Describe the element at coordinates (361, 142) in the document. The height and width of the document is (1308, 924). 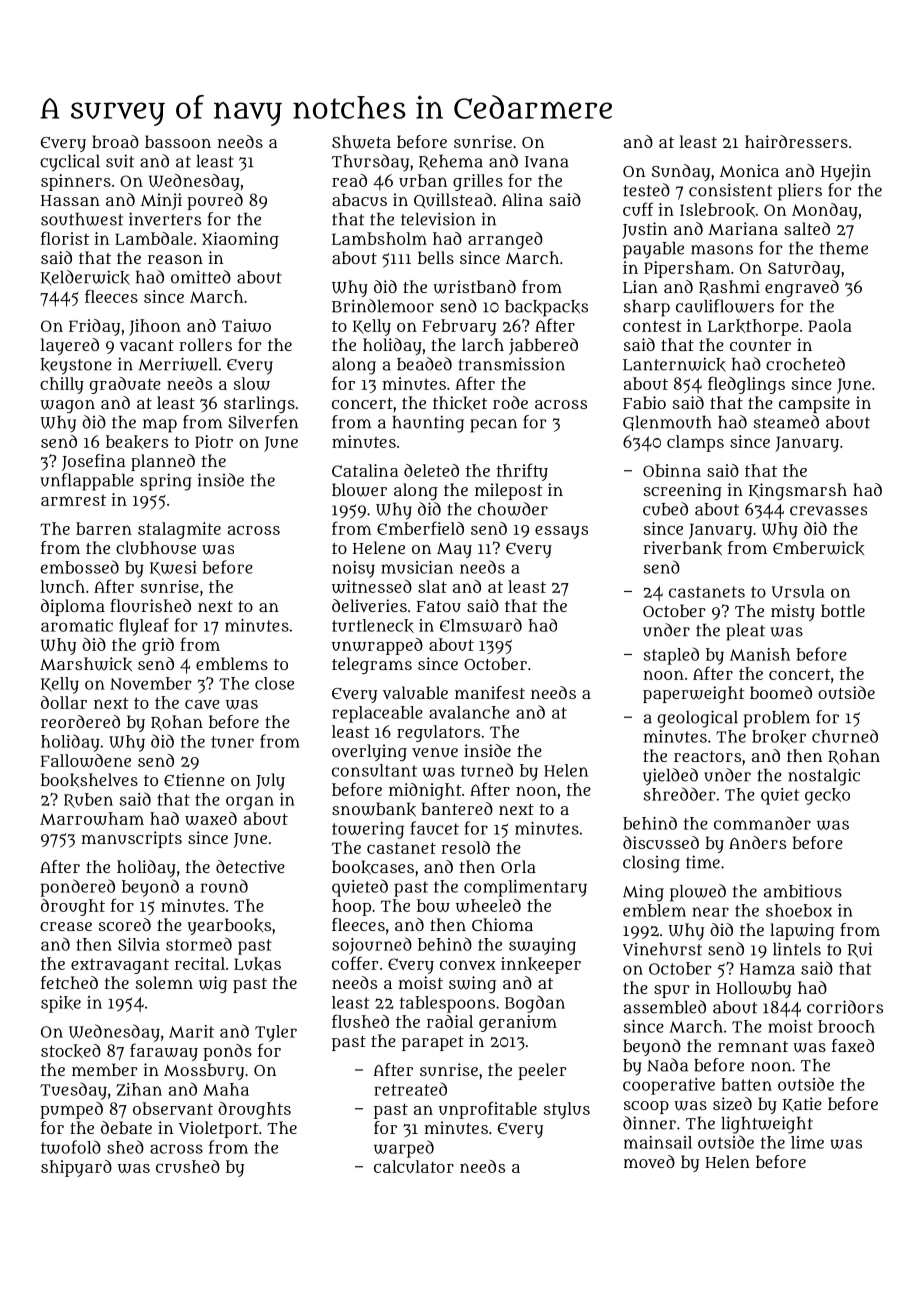
I see `Shweta` at that location.
